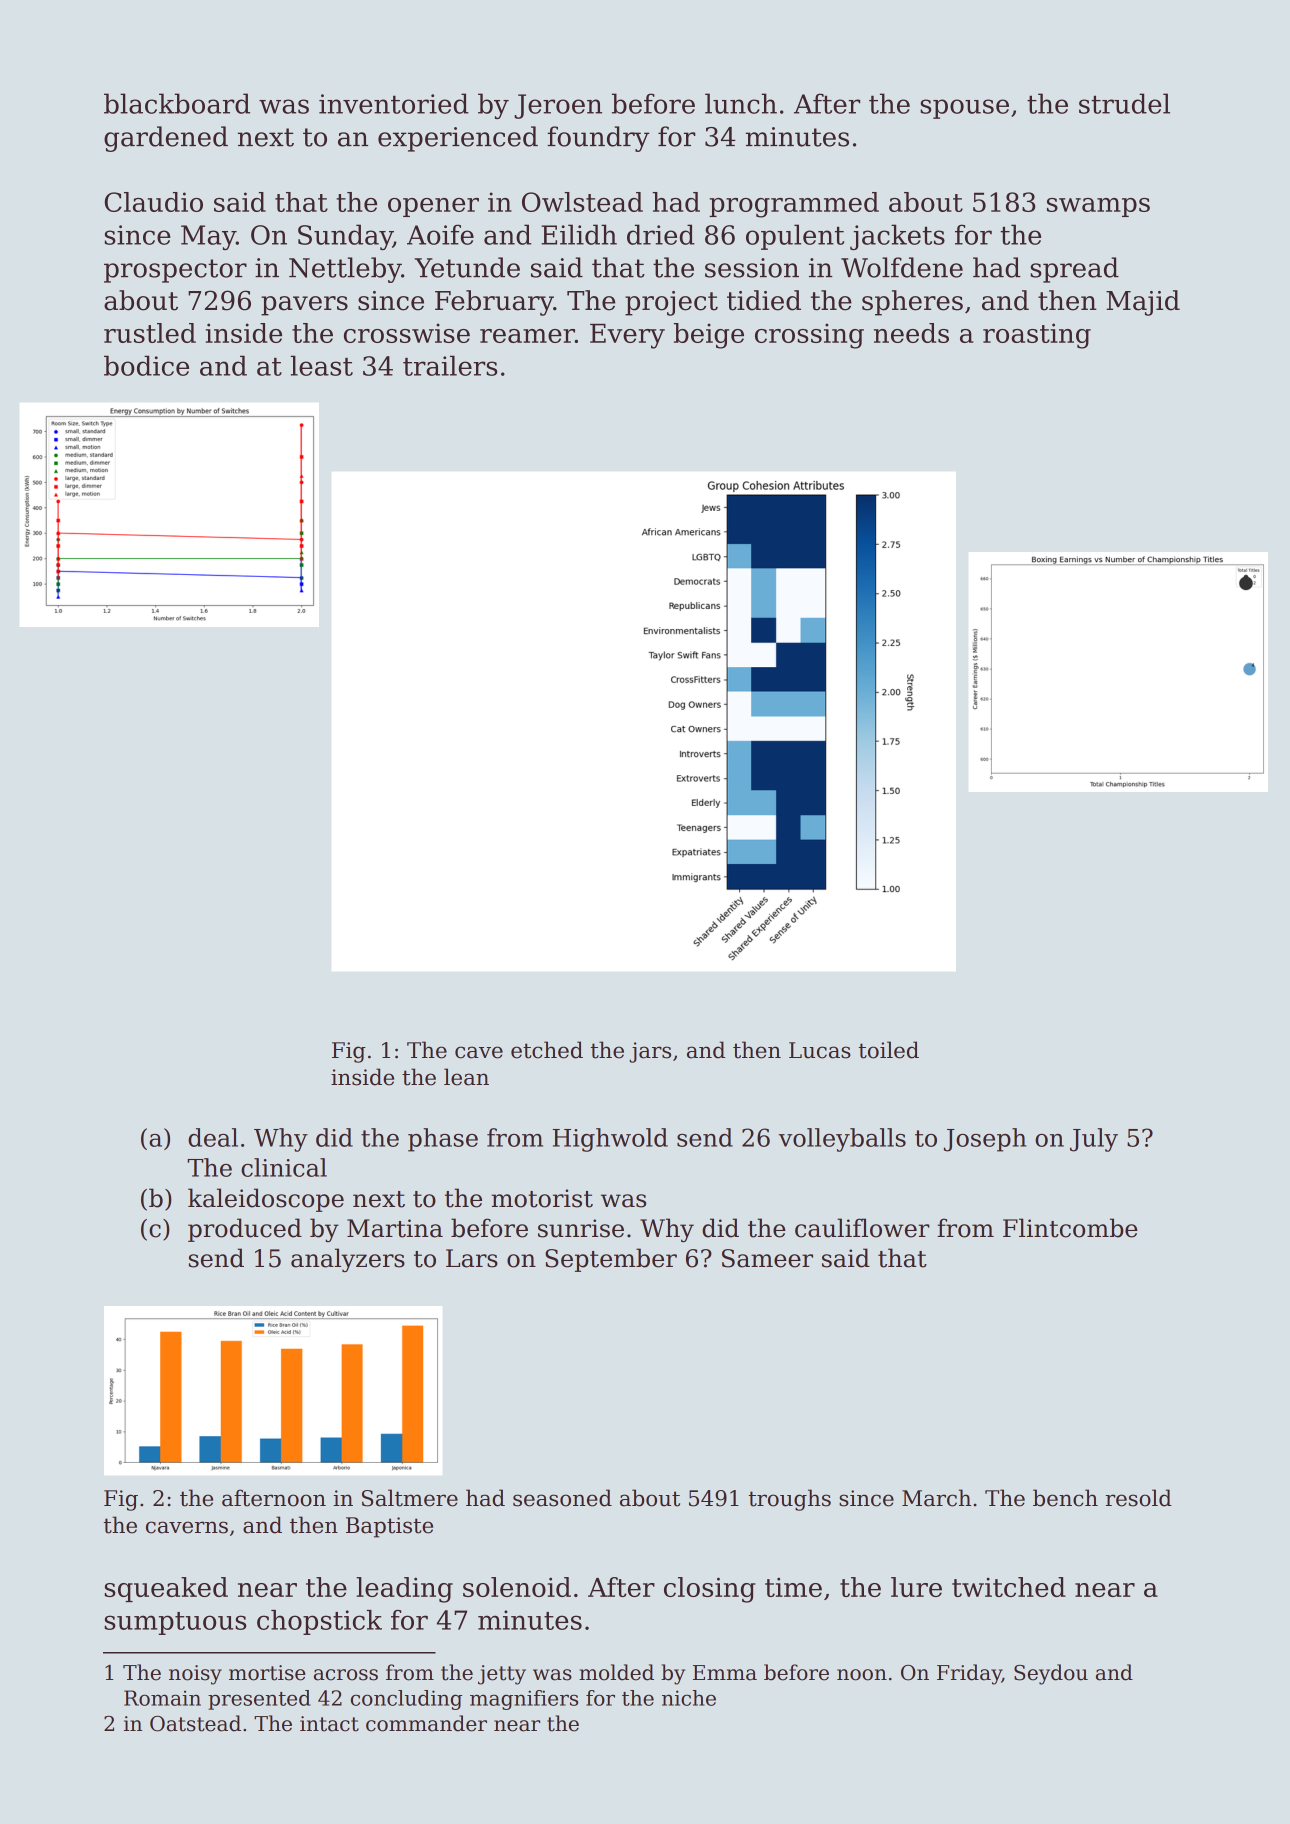 This page has width=1290, height=1824. I want to click on Lucas, so click(820, 1050).
